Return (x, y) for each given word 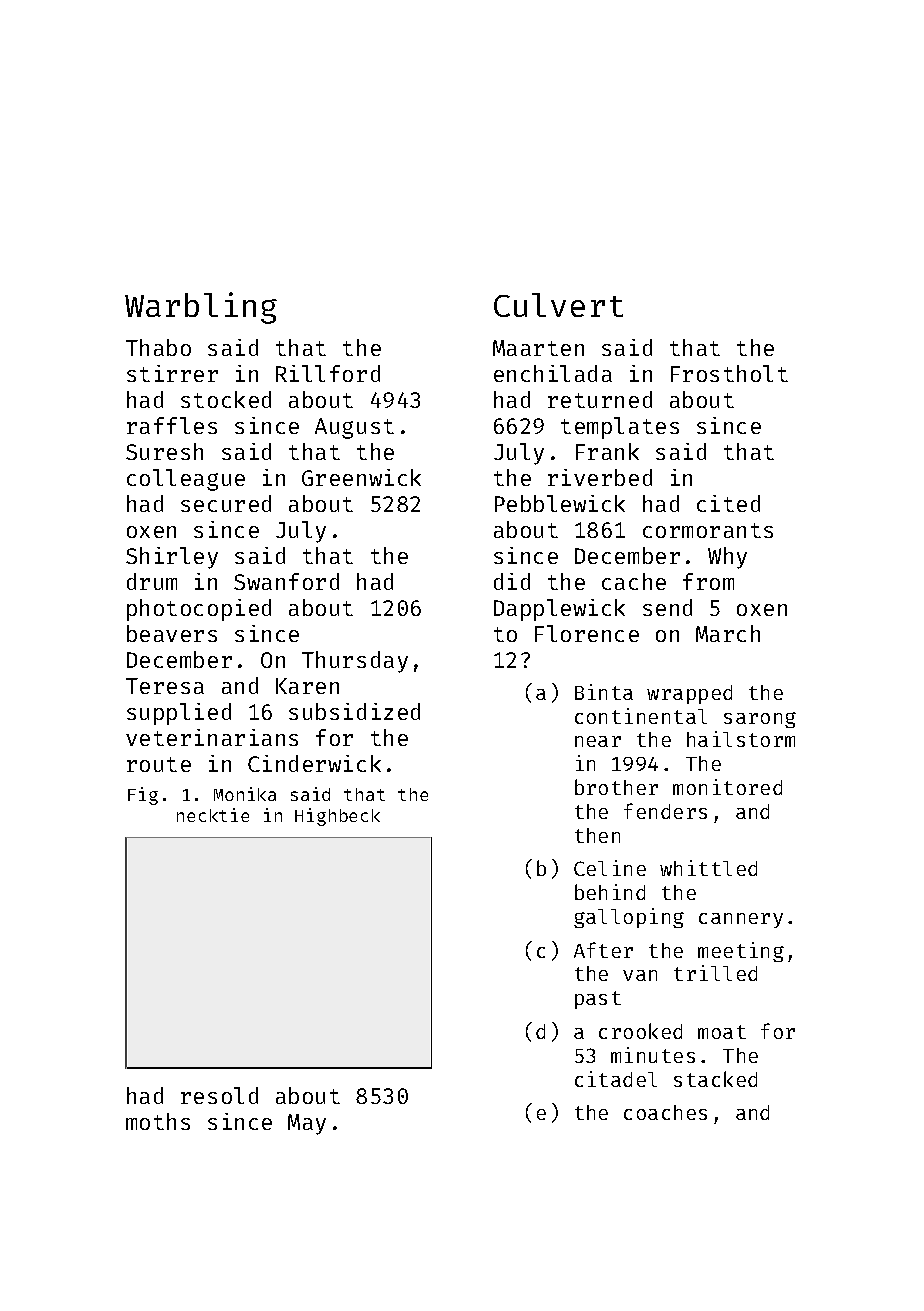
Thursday (355, 662)
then (597, 835)
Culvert (558, 305)
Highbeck (337, 817)
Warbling (201, 308)
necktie (213, 815)
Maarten (538, 348)
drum (152, 581)
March (728, 633)
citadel (616, 1079)
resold (219, 1095)
